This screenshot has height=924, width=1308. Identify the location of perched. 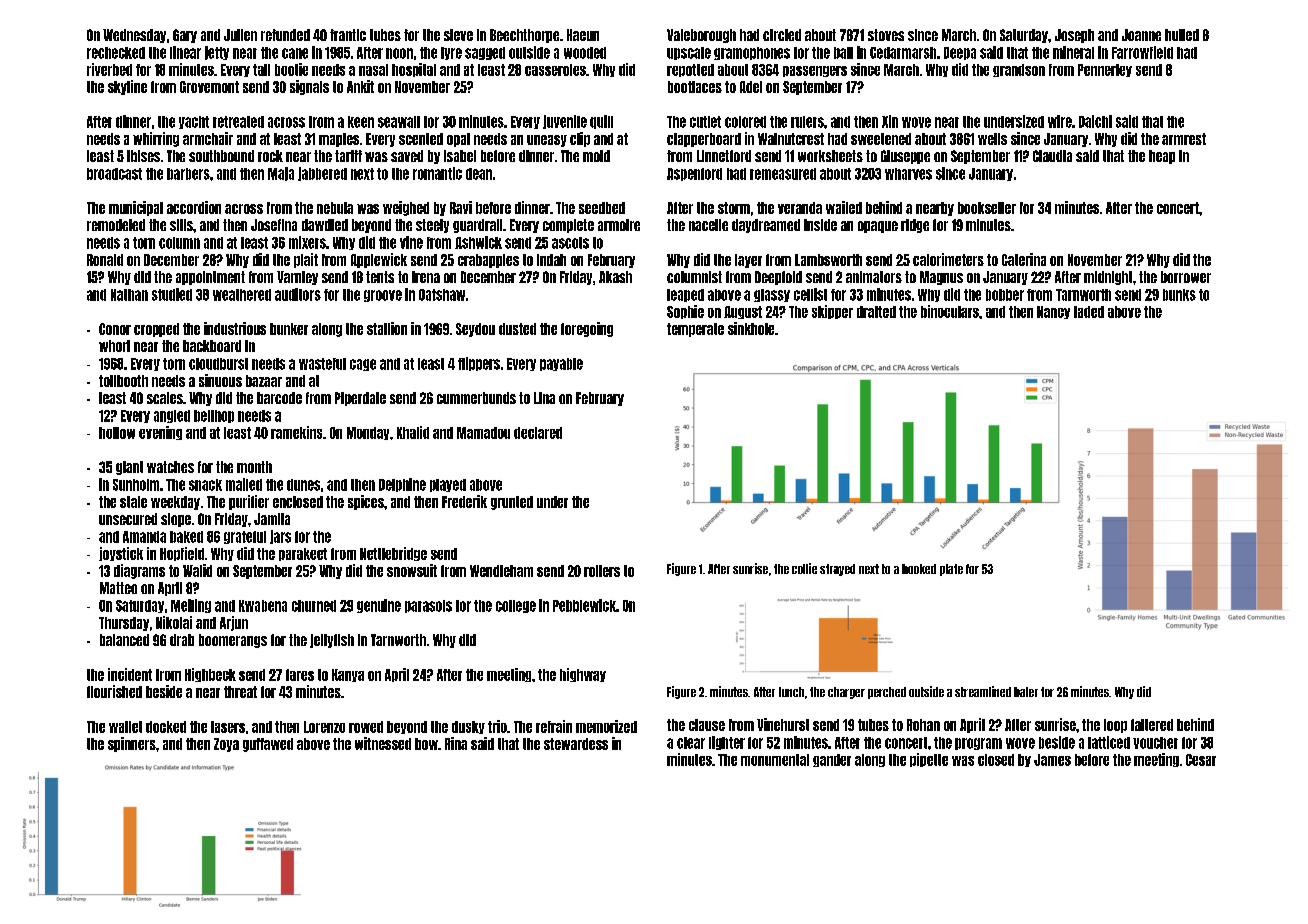
(887, 693).
